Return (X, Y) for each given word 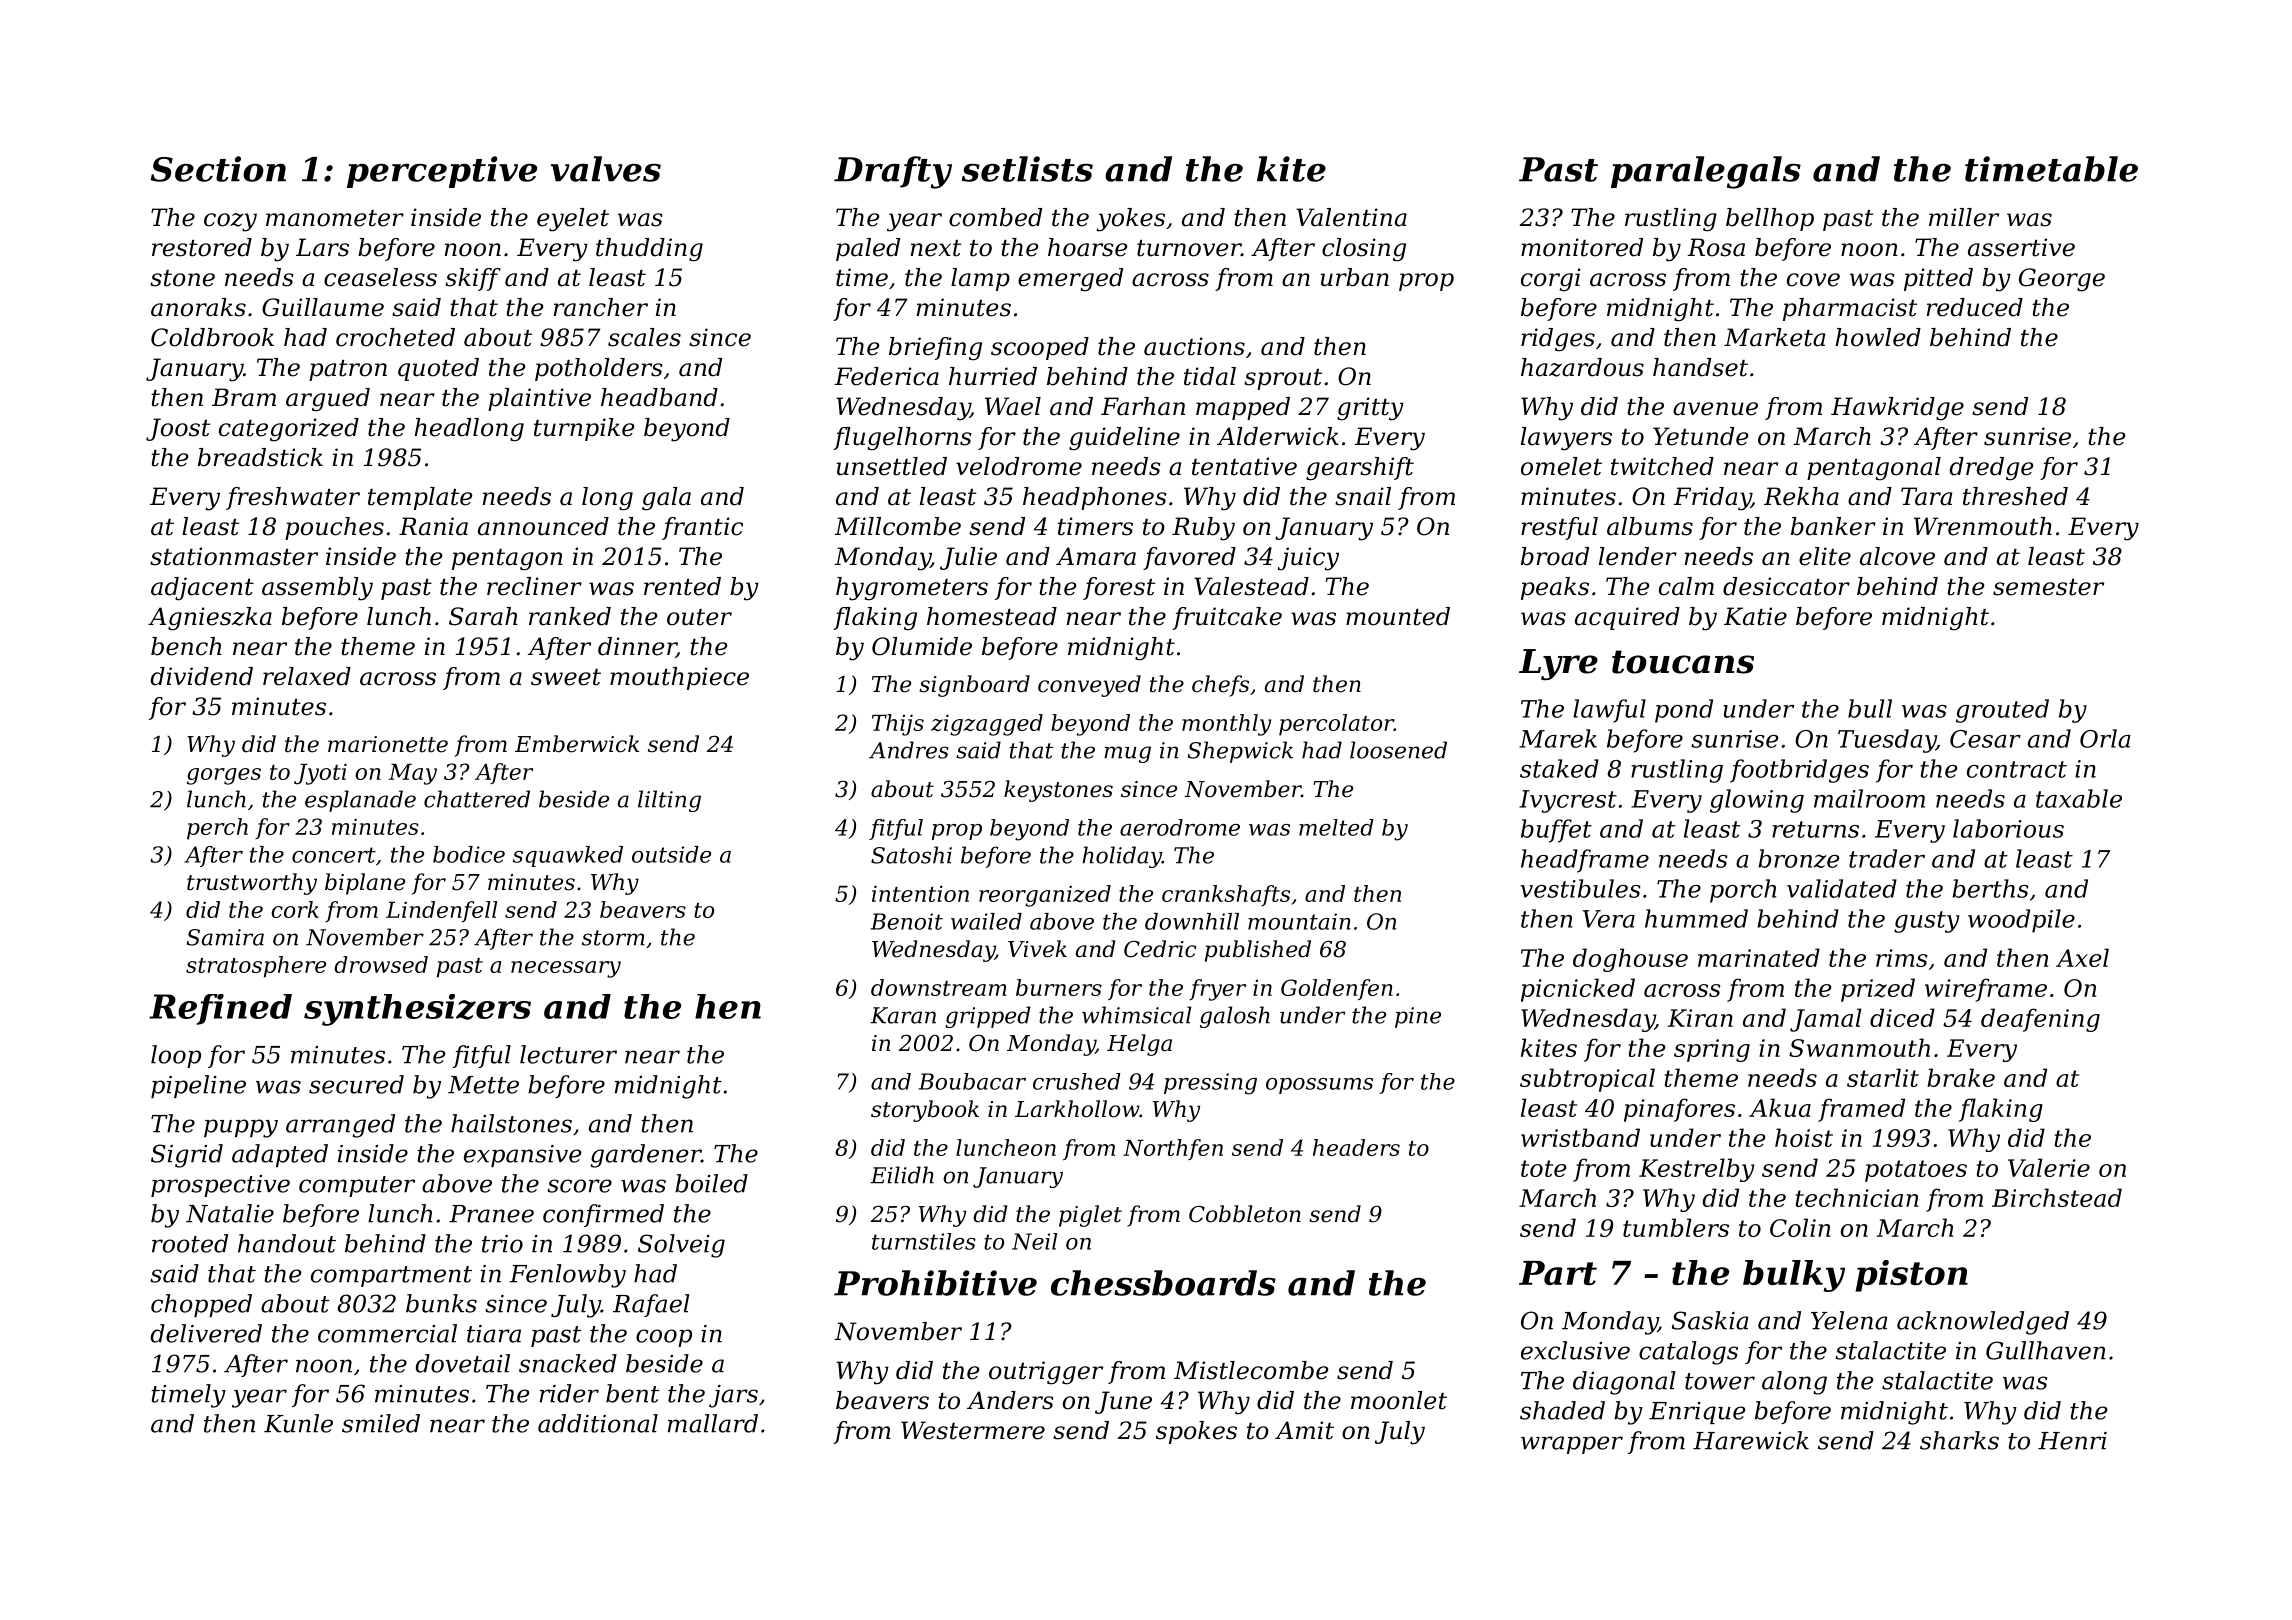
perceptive (442, 172)
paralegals (1706, 172)
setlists (1027, 169)
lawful (1609, 711)
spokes (1196, 1432)
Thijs (898, 725)
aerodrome (1180, 827)
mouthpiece (679, 678)
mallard (713, 1423)
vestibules (1581, 888)
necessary (566, 969)
